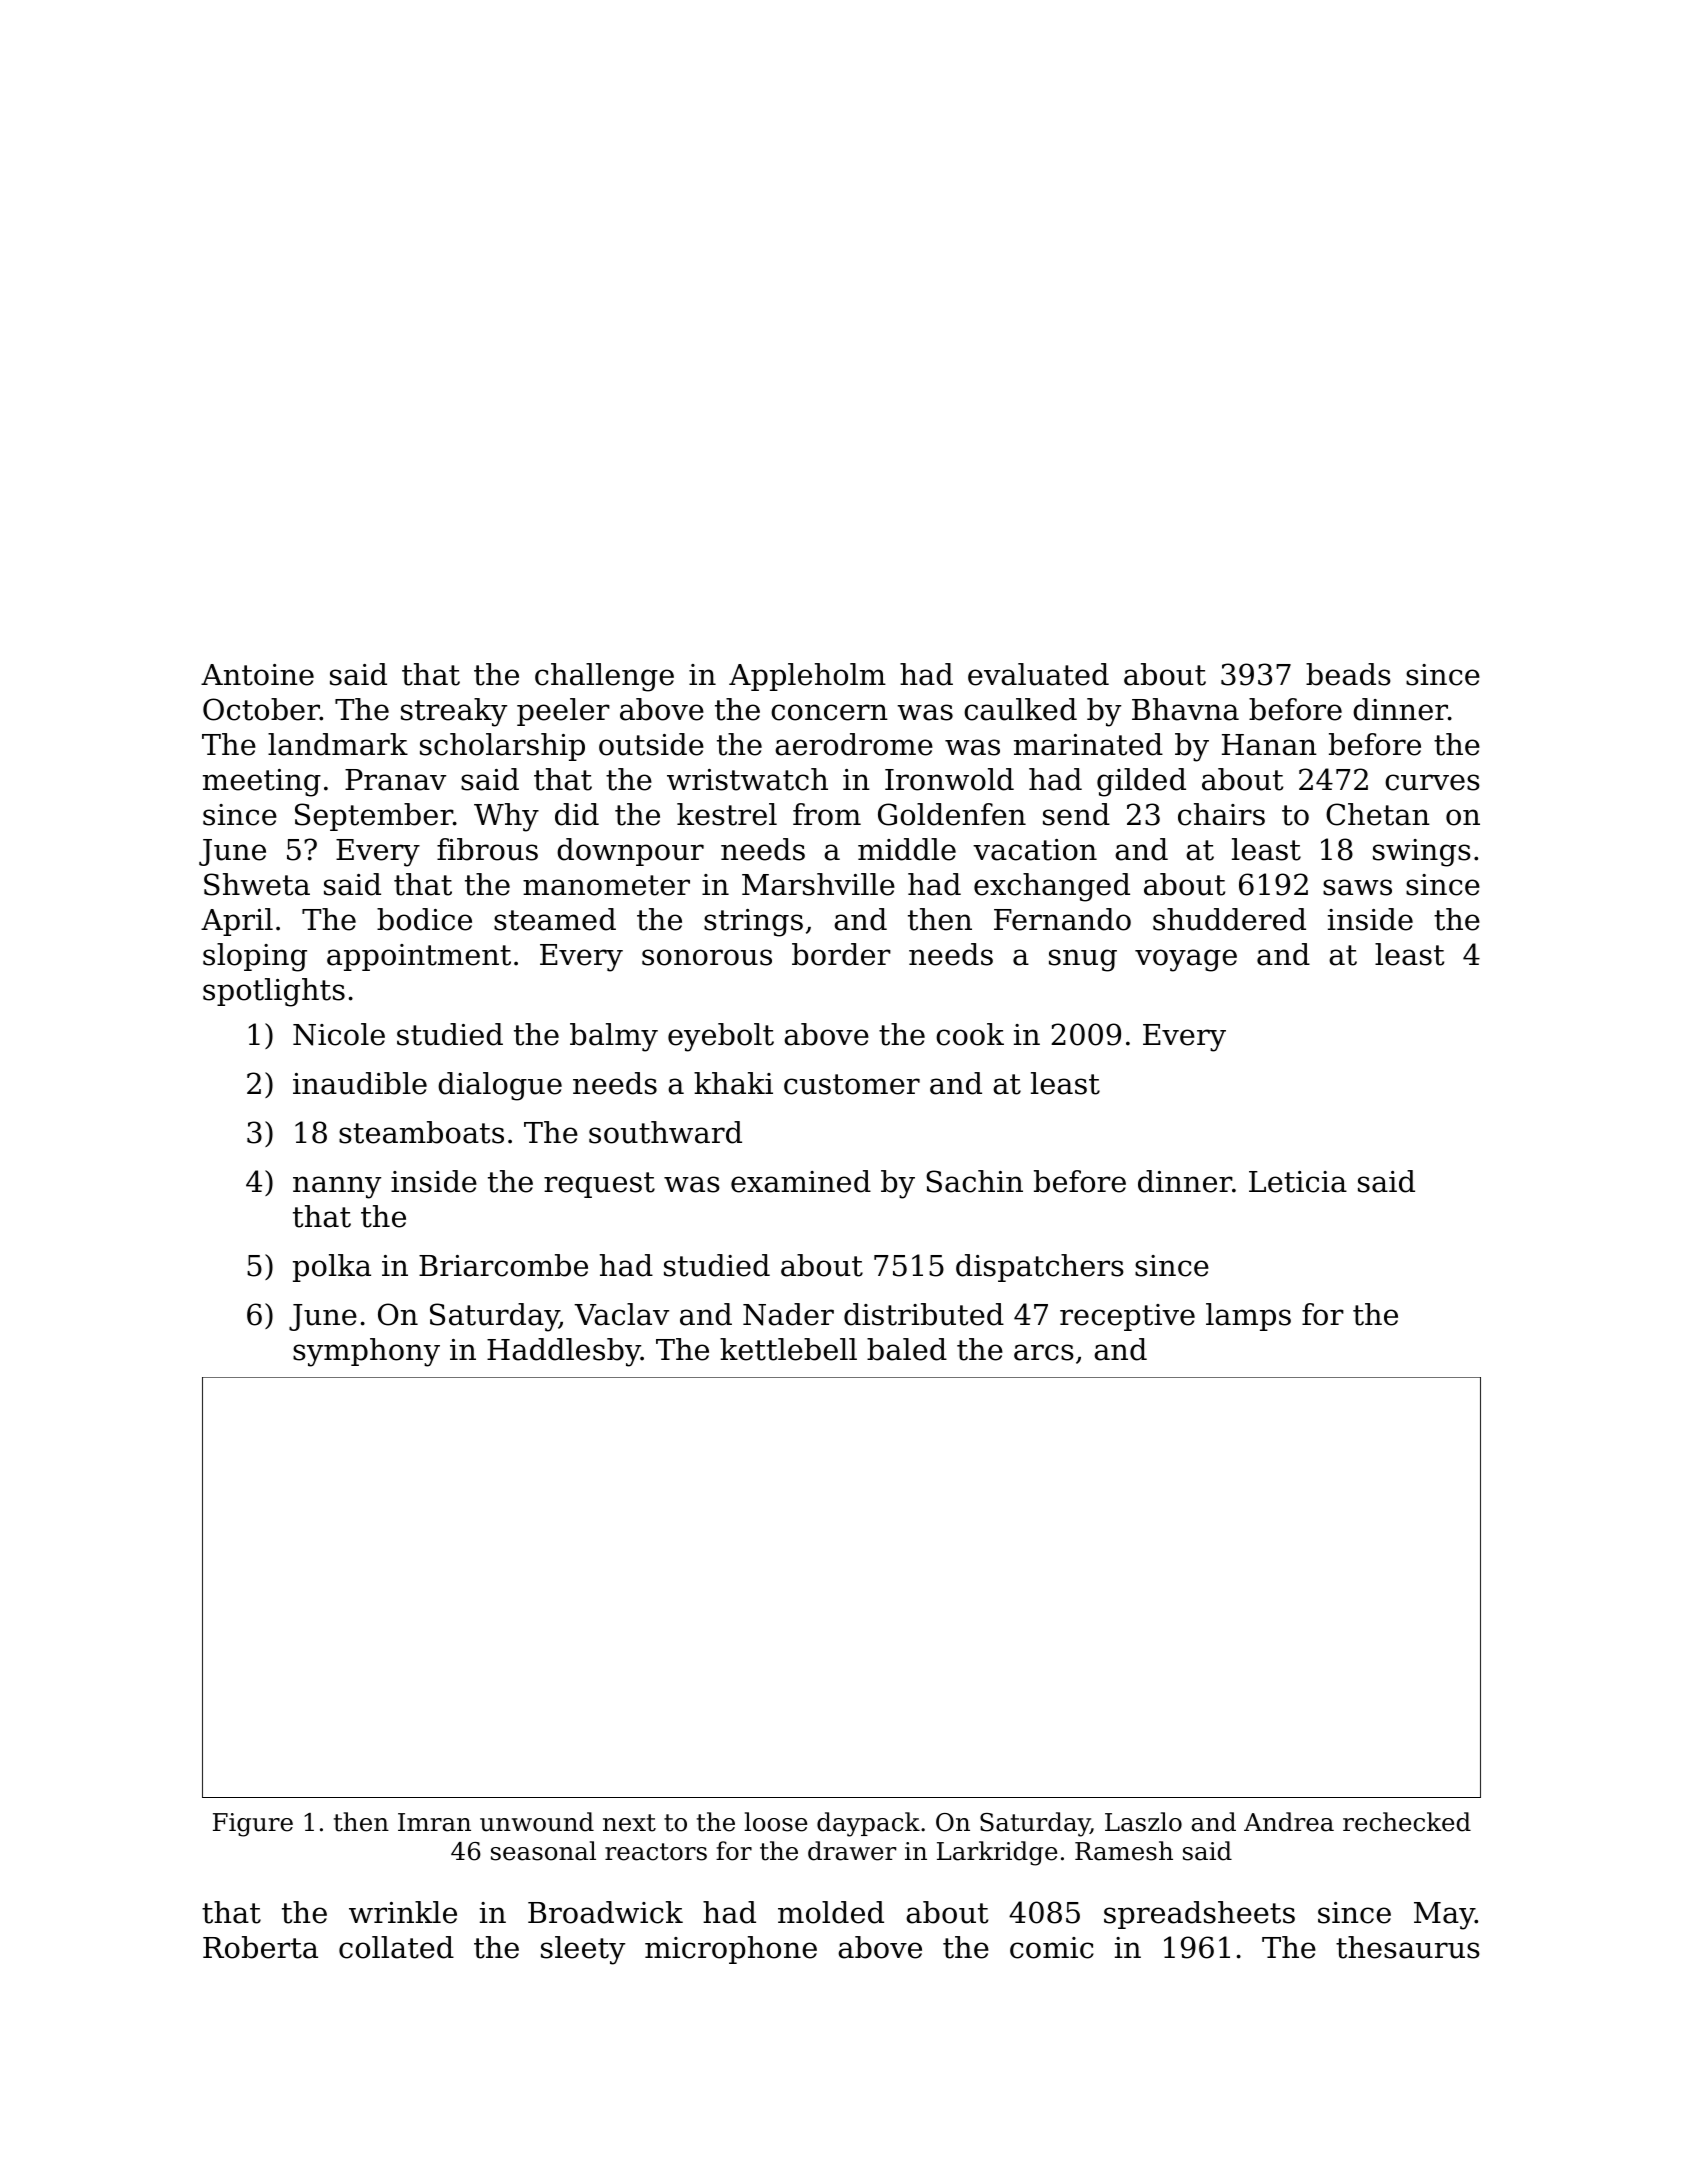  I want to click on kettlebell, so click(788, 1349).
